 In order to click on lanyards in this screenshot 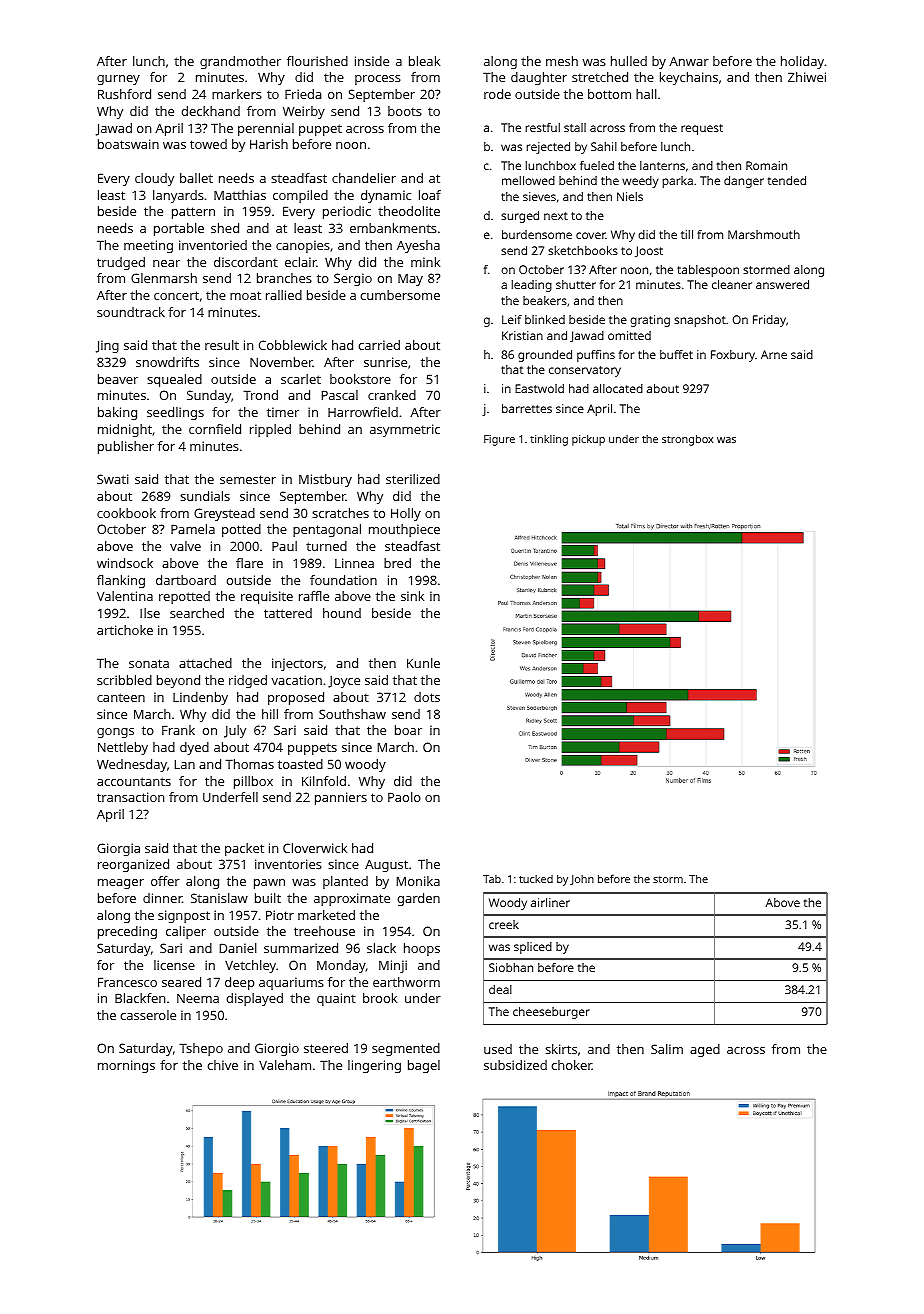, I will do `click(178, 196)`.
